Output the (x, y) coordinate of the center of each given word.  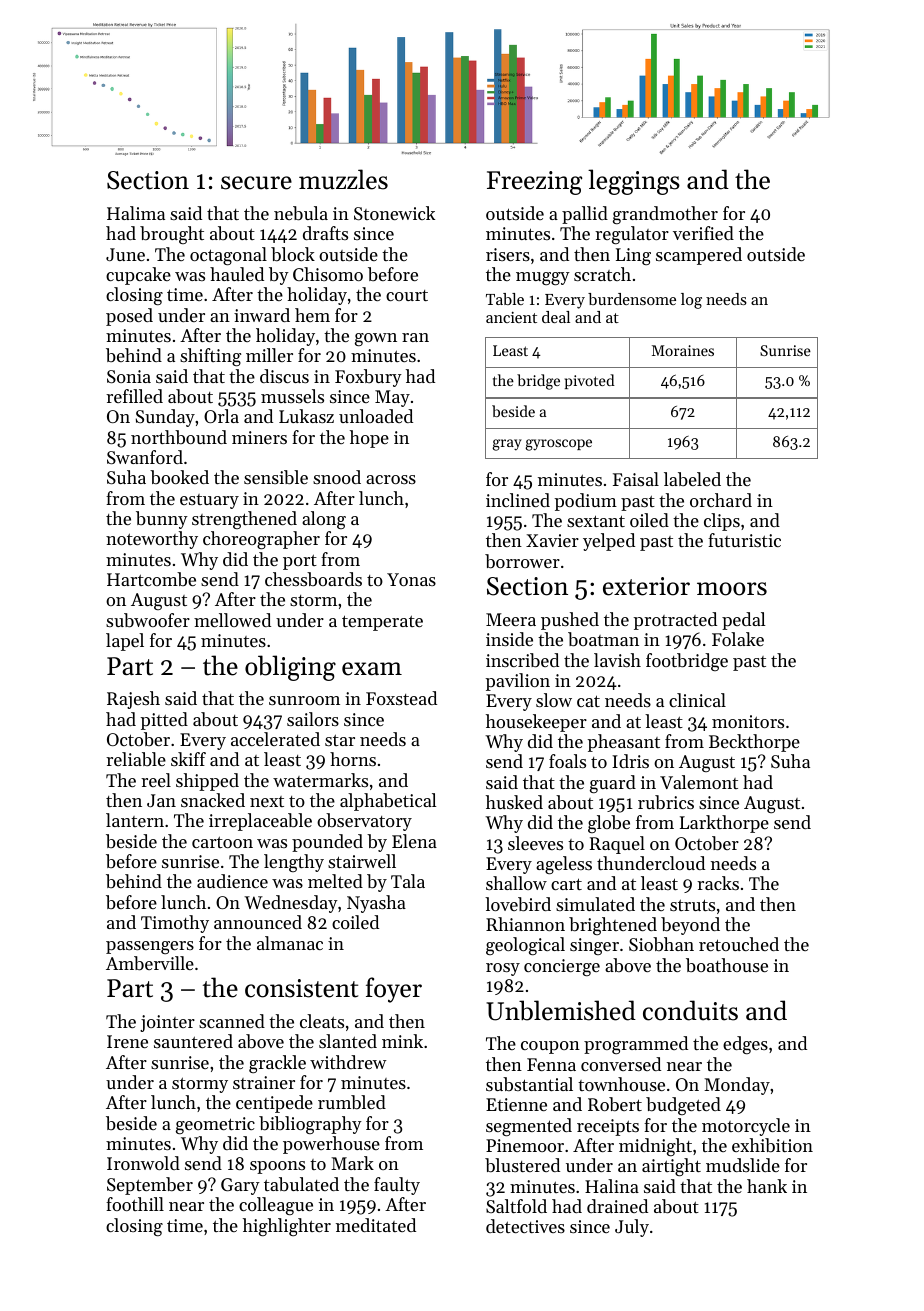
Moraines (683, 350)
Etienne (516, 1104)
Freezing (534, 183)
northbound (179, 437)
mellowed (232, 620)
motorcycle (746, 1127)
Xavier (552, 540)
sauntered (193, 1041)
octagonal (228, 256)
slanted (348, 1041)
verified (703, 233)
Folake (738, 639)
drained (617, 1206)
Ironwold (143, 1163)
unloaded (376, 416)
